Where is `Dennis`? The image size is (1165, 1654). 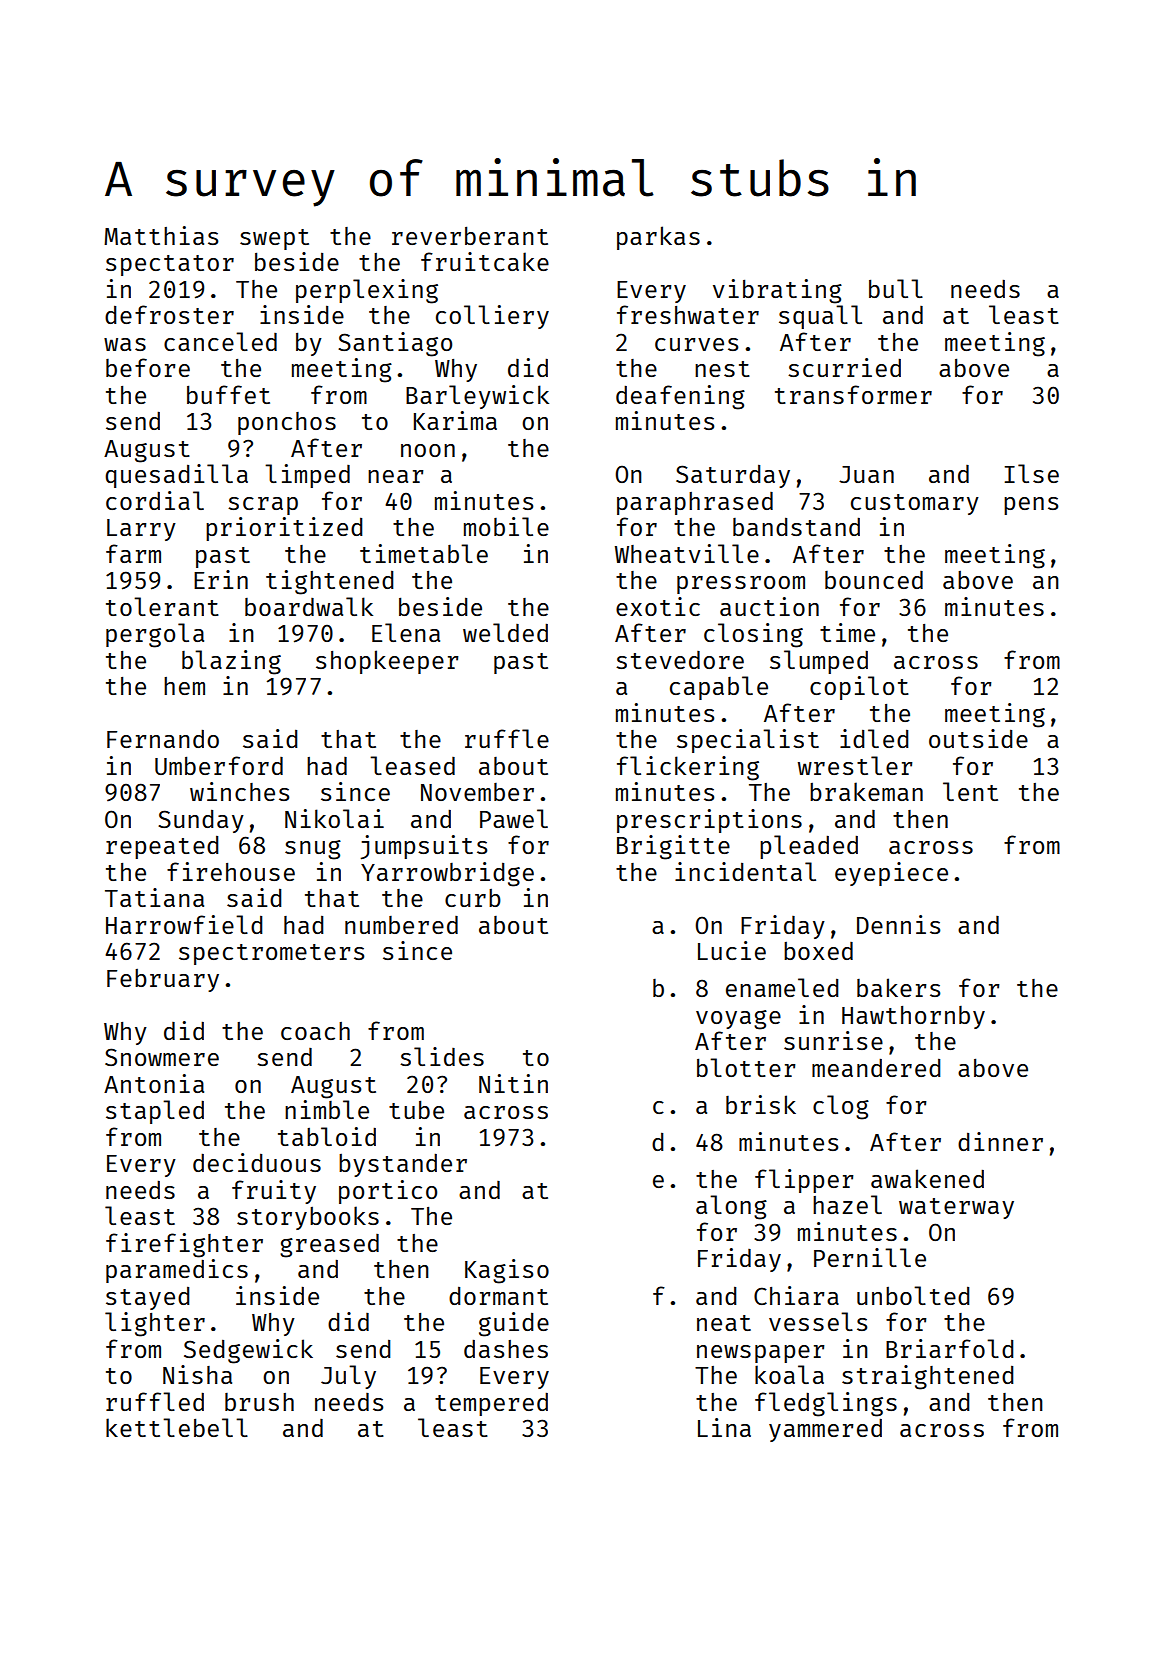
Dennis is located at coordinates (898, 924).
